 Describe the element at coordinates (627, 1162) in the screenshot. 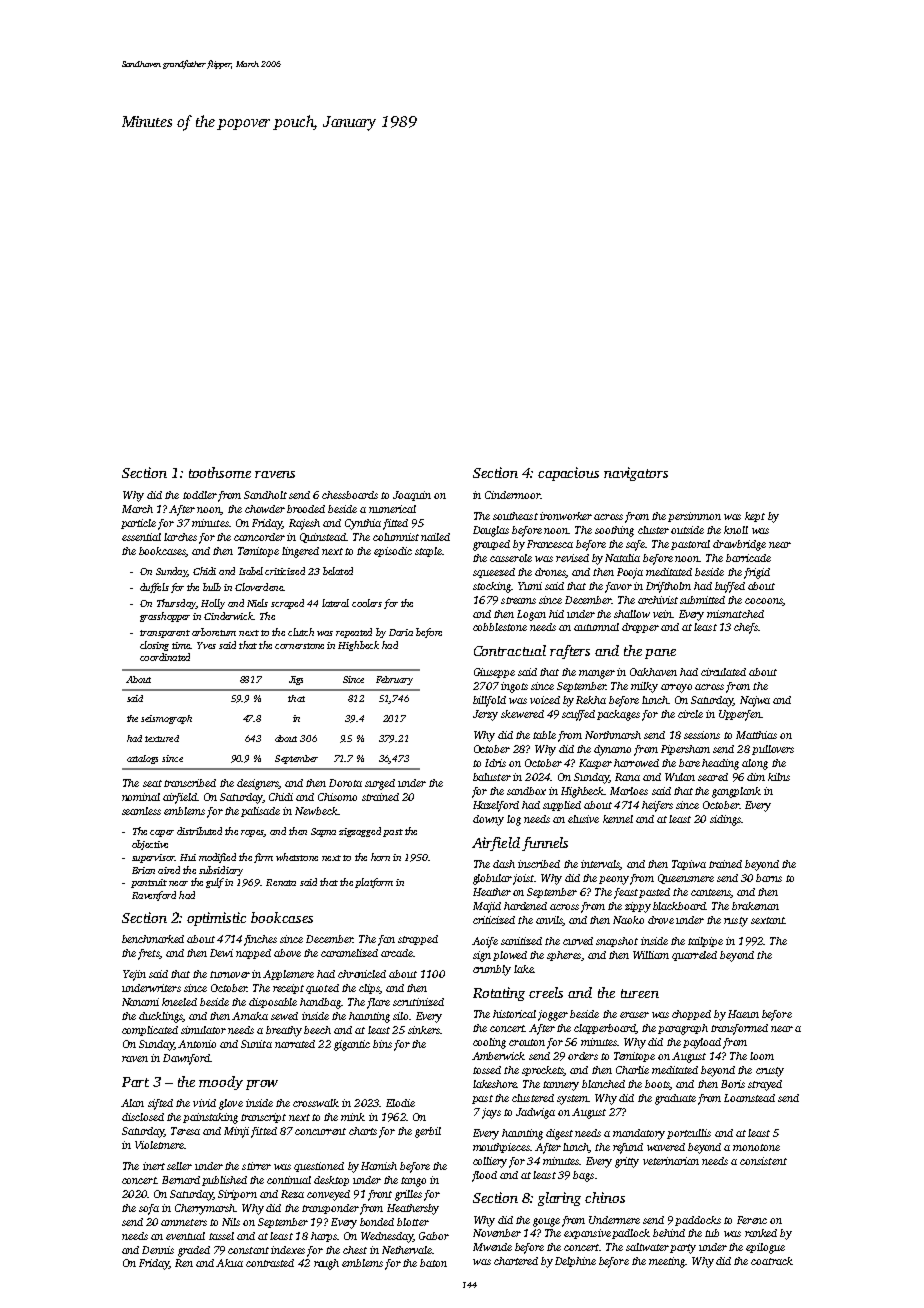

I see `gritty` at that location.
